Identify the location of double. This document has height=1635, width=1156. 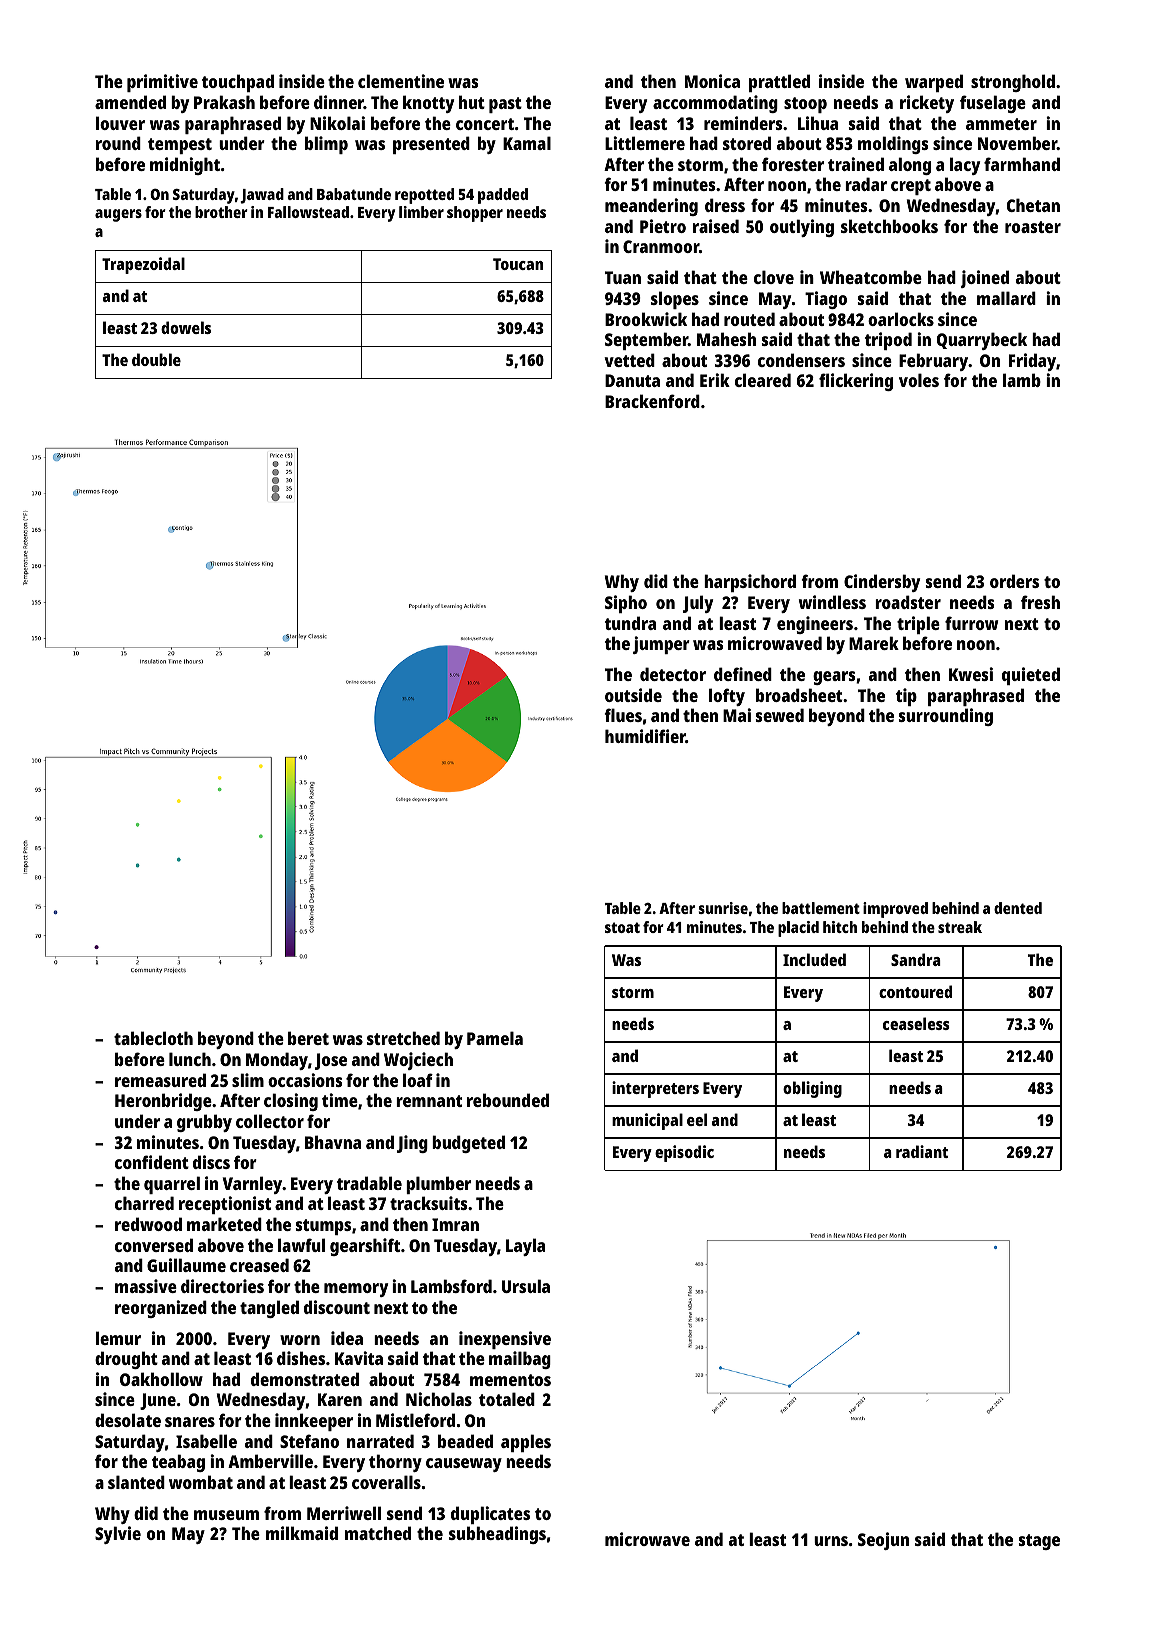
(156, 359).
